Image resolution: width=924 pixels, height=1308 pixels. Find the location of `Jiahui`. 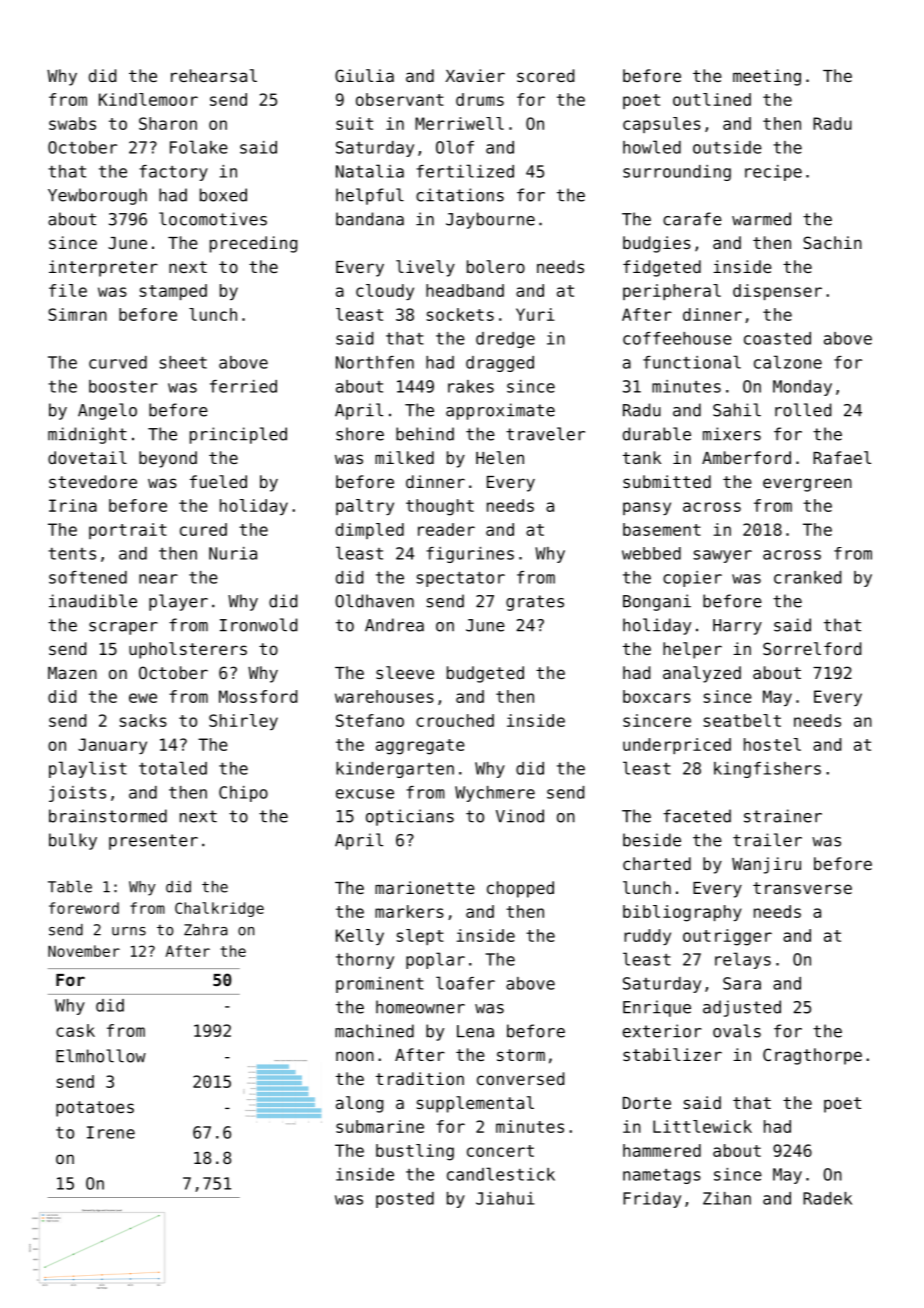

Jiahui is located at coordinates (505, 1198).
